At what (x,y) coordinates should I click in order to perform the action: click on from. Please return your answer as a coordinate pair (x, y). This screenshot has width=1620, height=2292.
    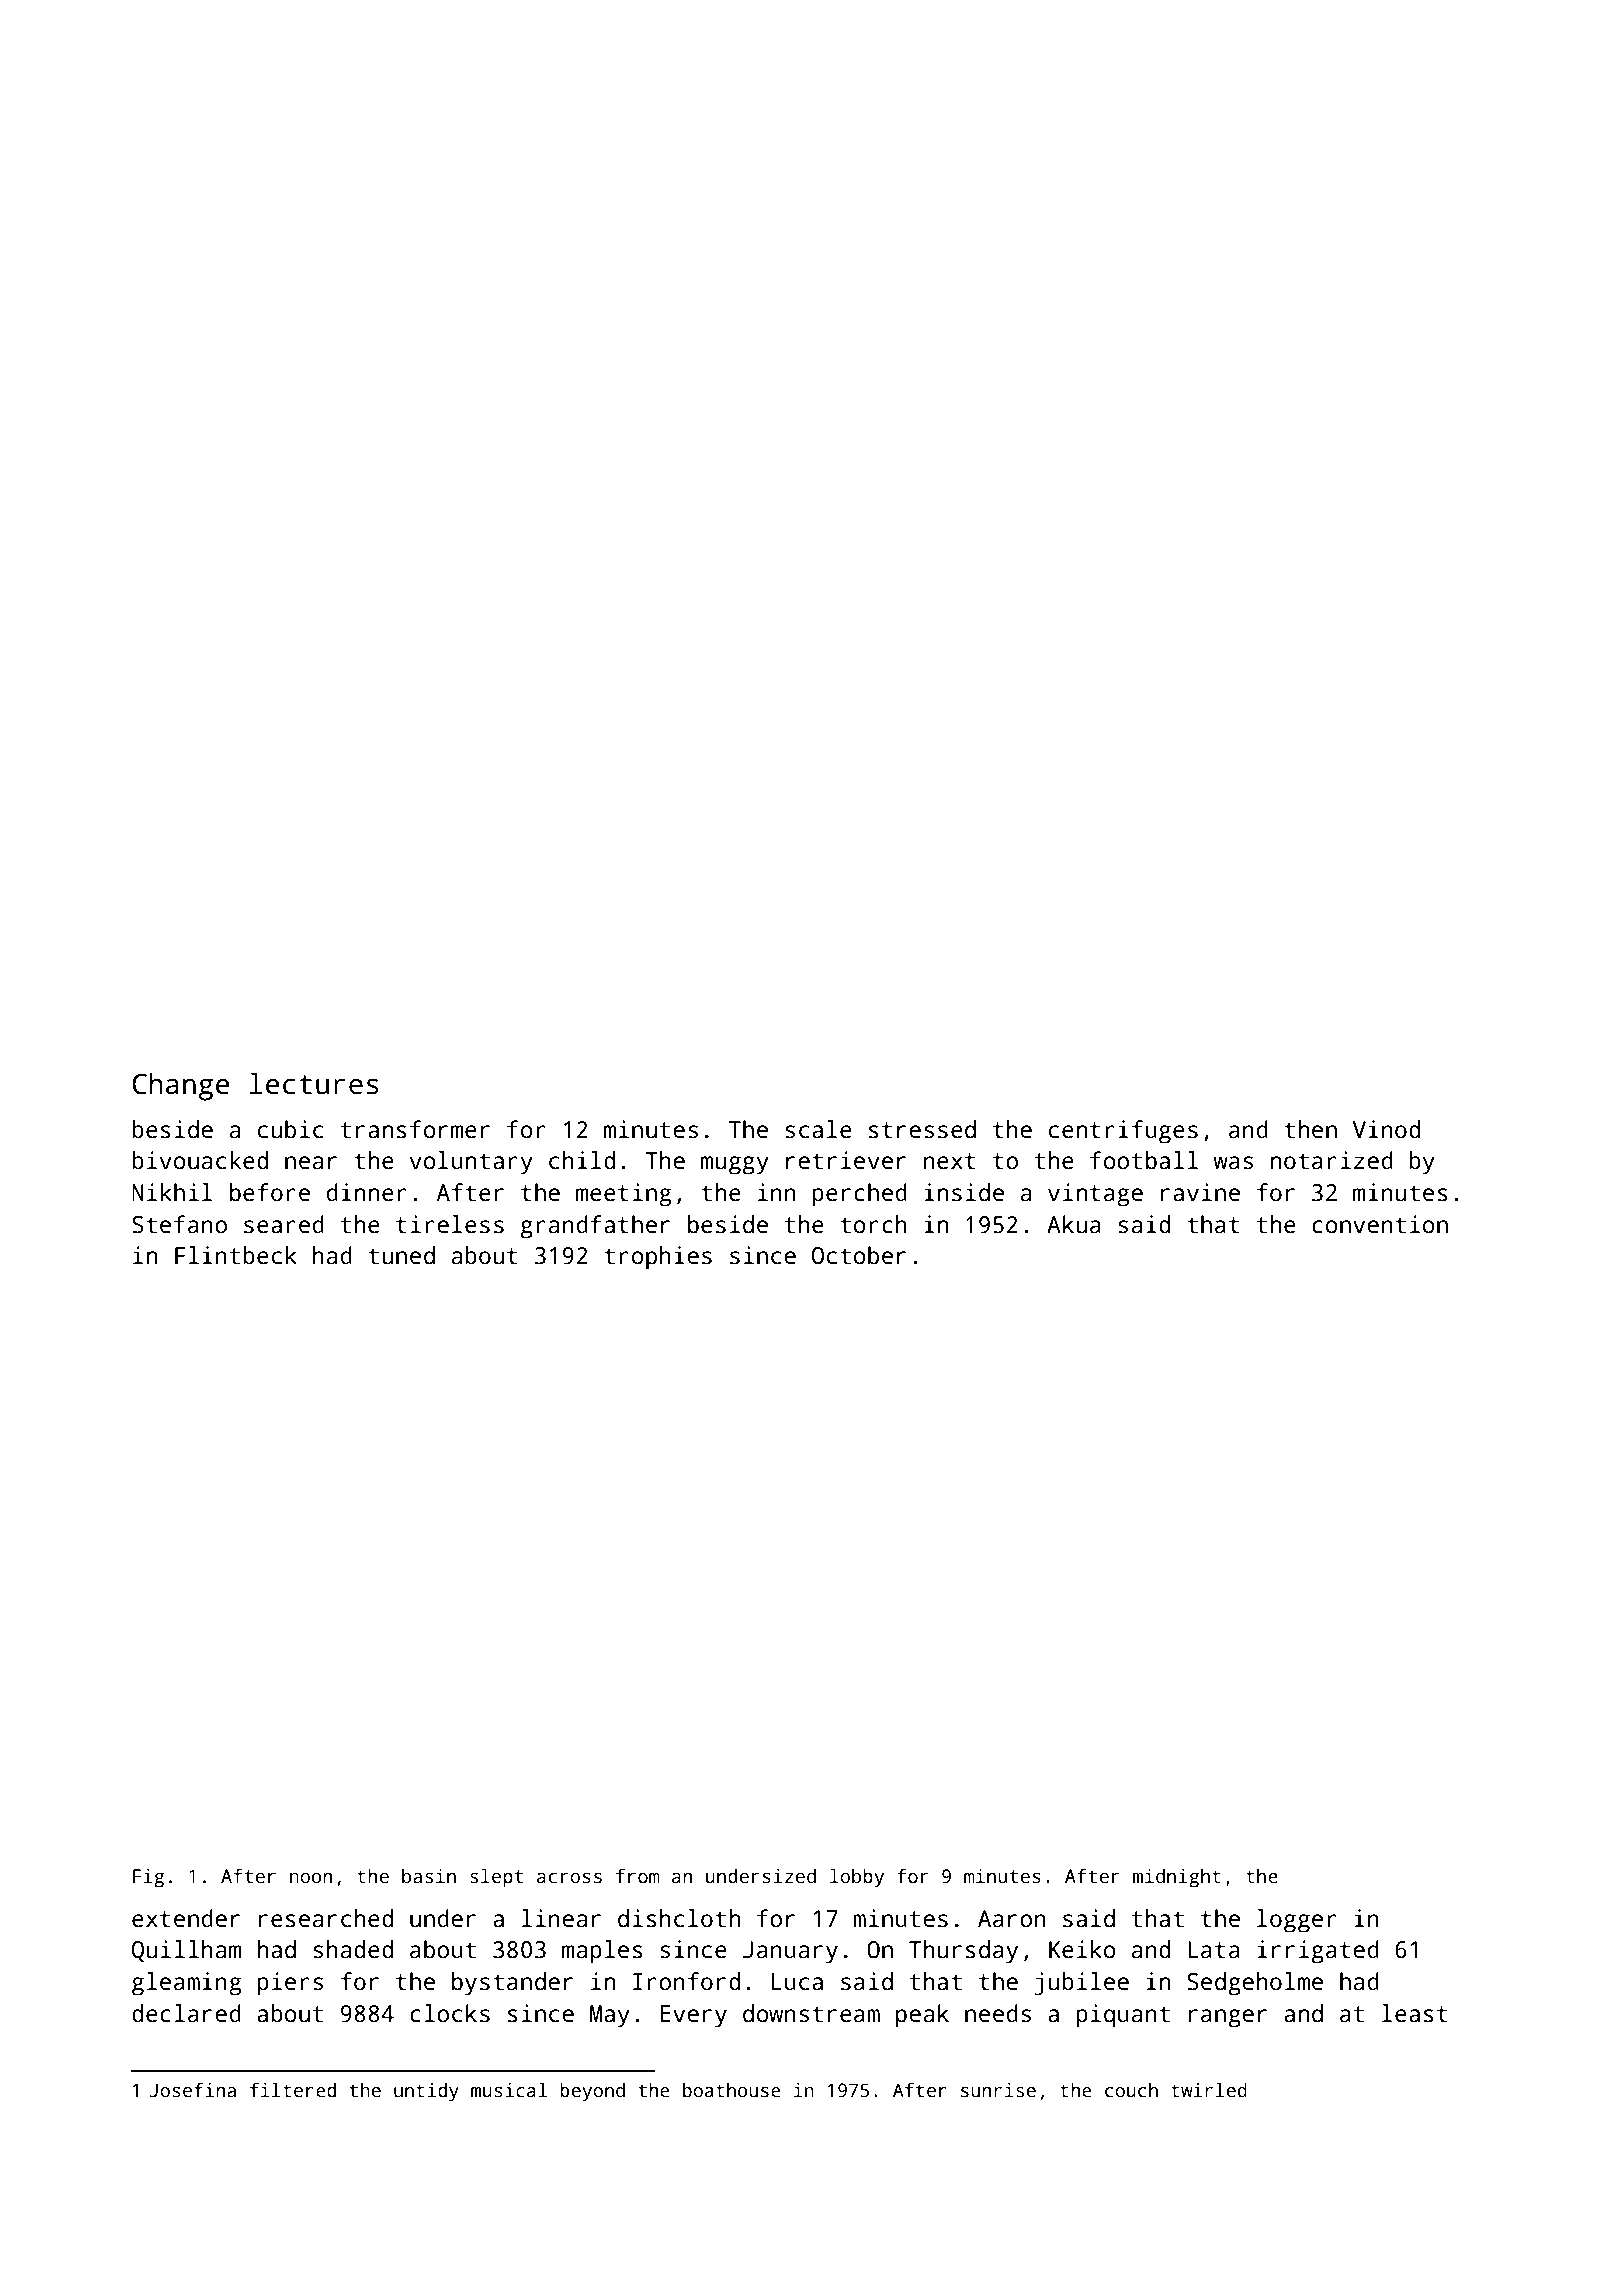
    Looking at the image, I should click on (637, 1876).
